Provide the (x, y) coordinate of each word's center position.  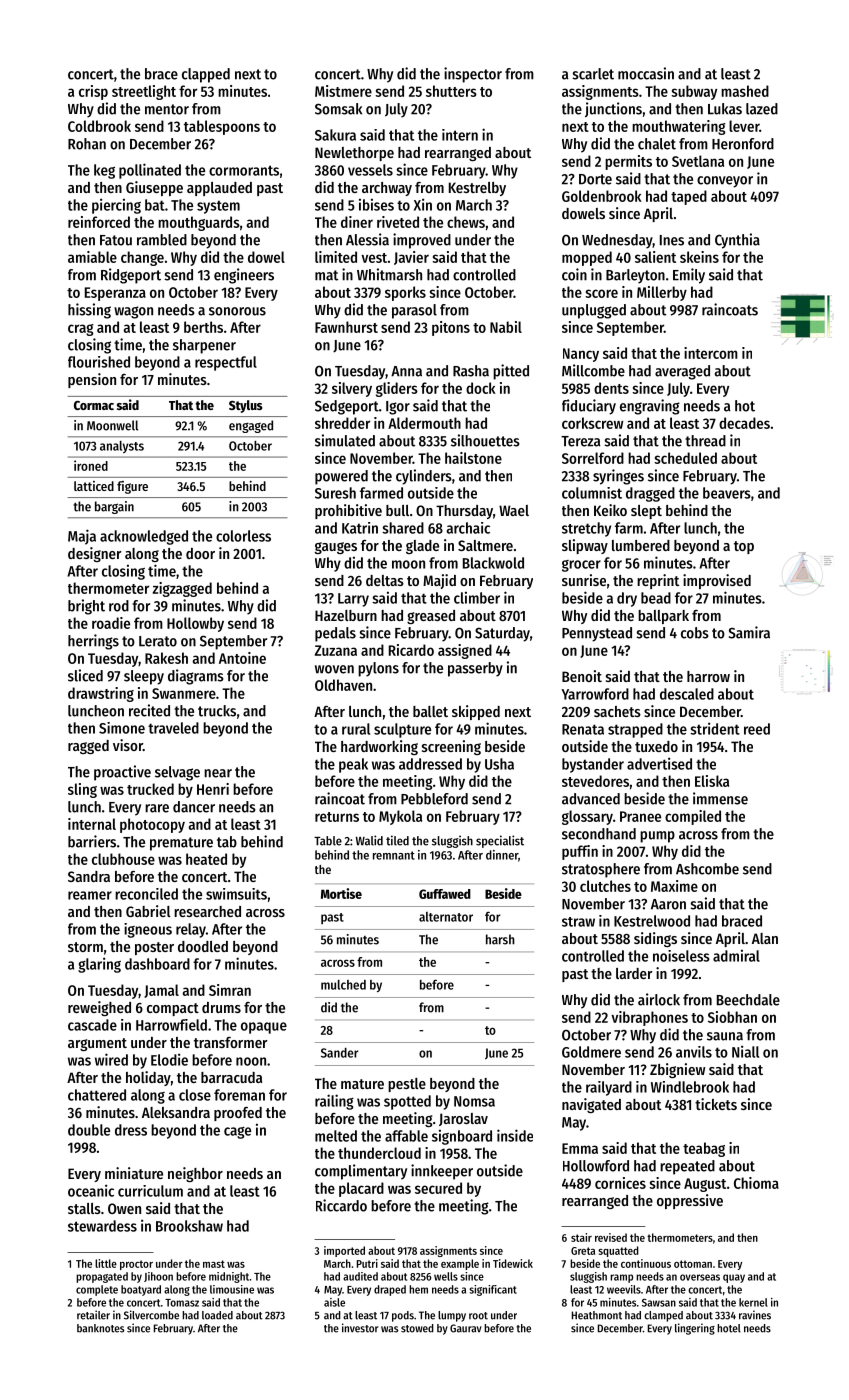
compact (173, 1009)
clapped (206, 75)
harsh (500, 939)
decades (744, 423)
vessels (370, 170)
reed (757, 729)
